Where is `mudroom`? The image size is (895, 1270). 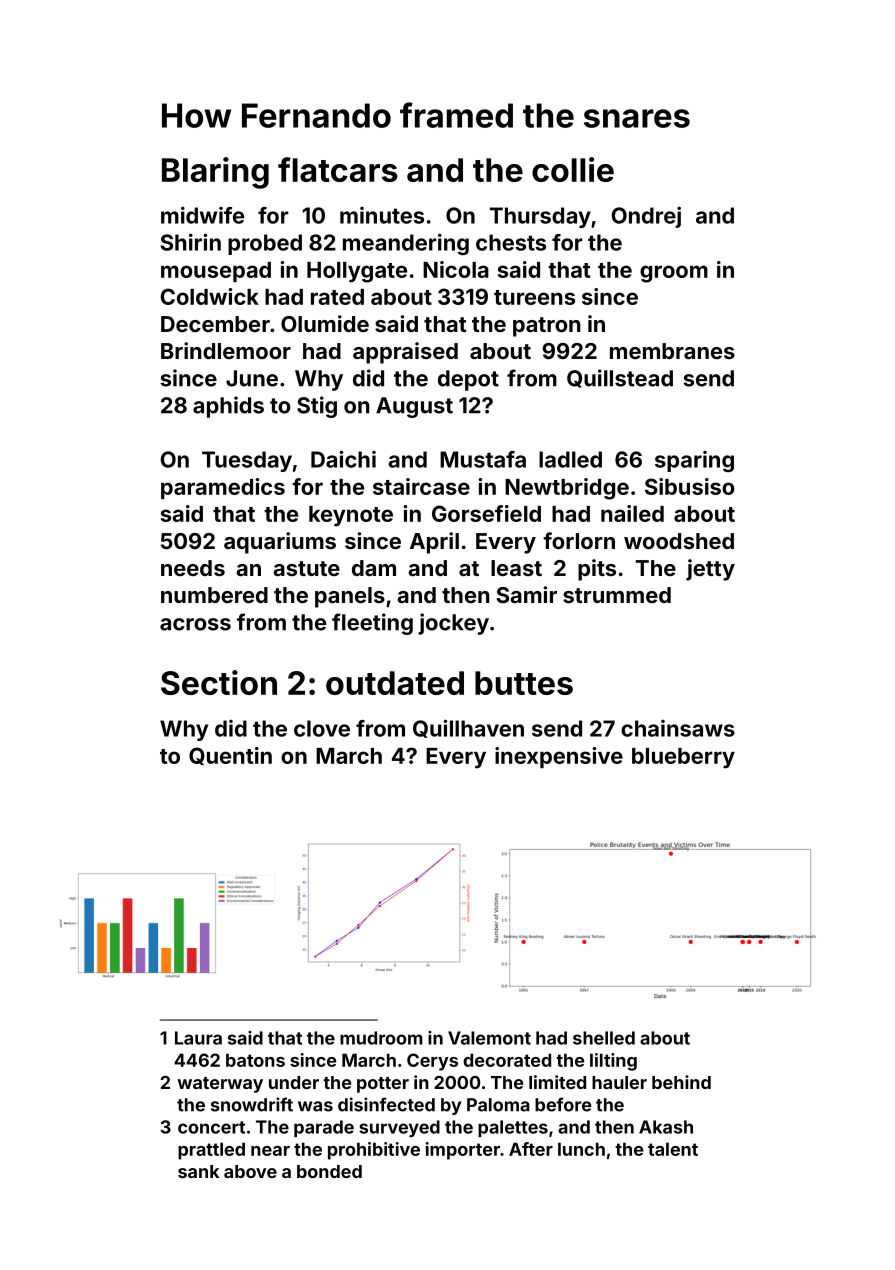
mudroom is located at coordinates (381, 1038).
